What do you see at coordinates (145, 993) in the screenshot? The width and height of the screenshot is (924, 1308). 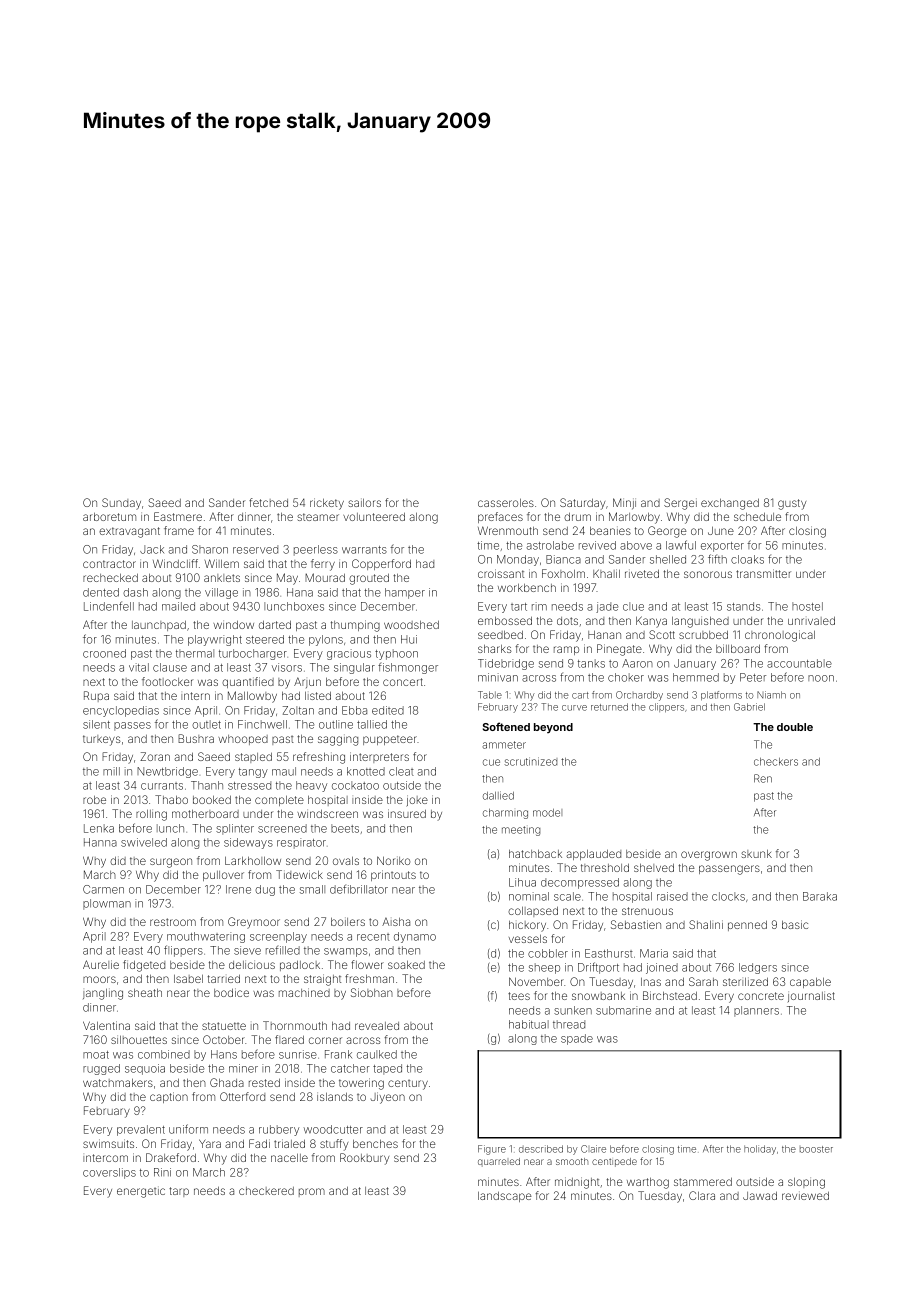 I see `sheath` at bounding box center [145, 993].
